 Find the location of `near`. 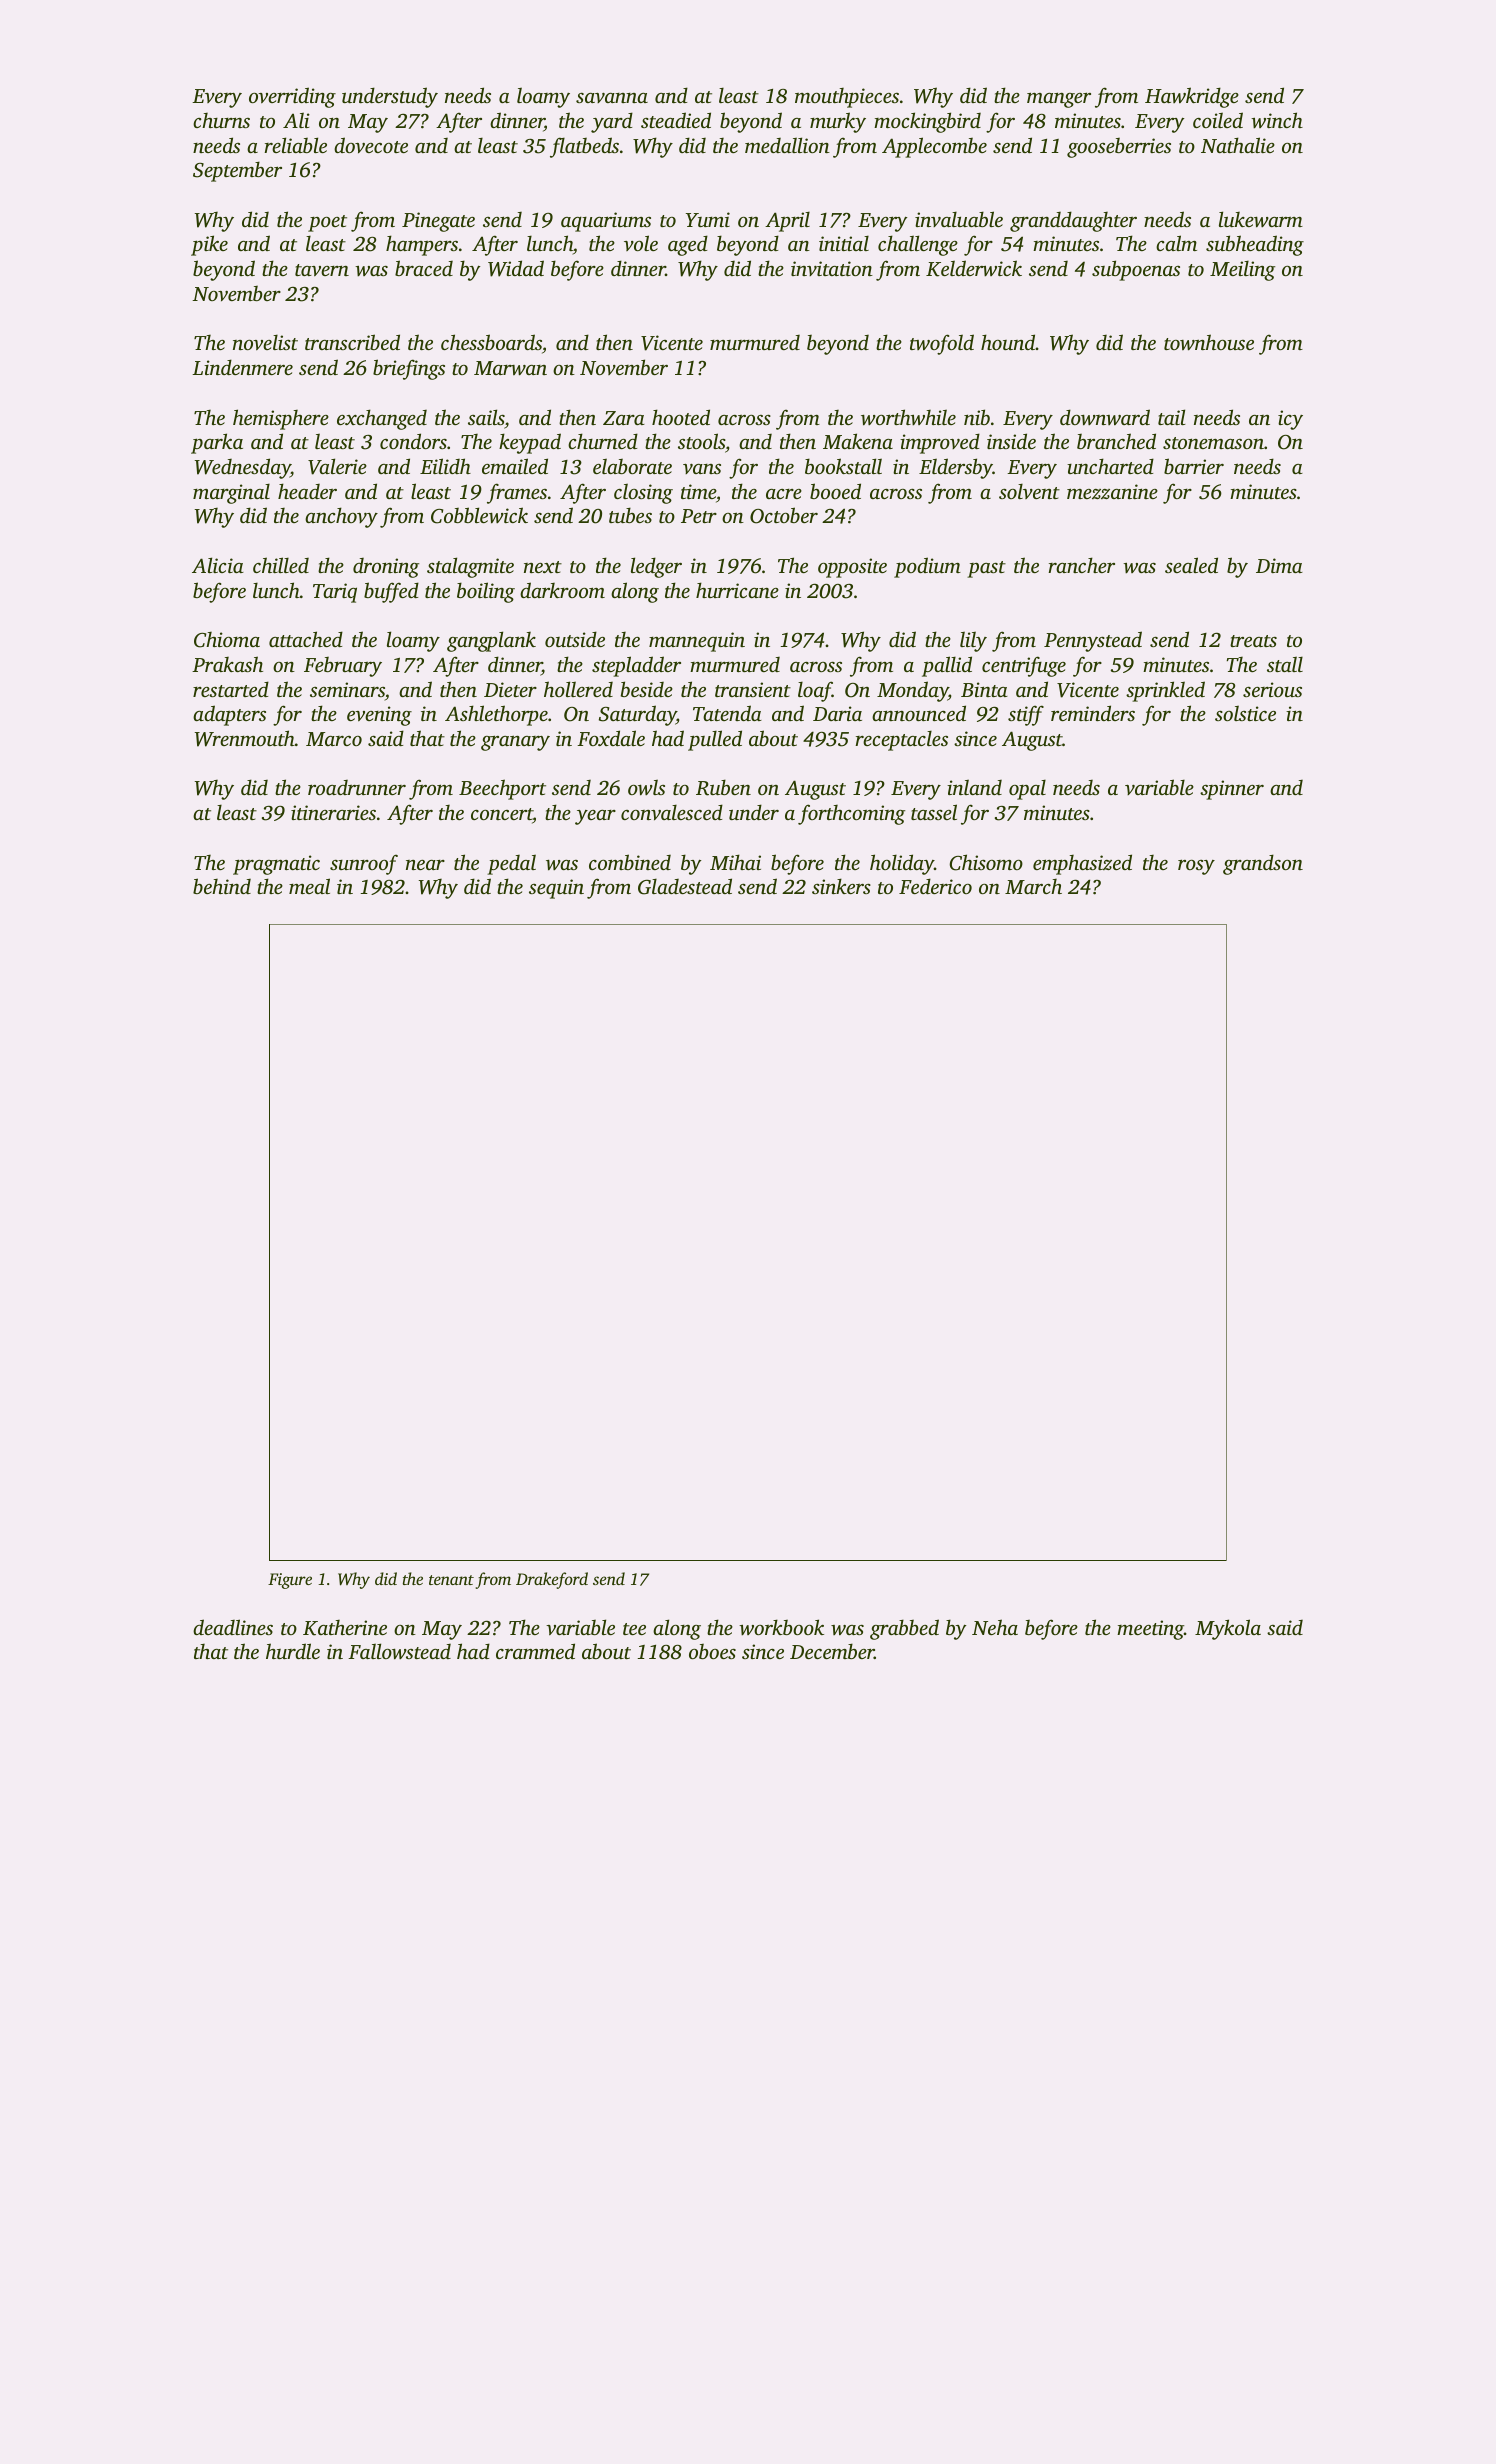

near is located at coordinates (425, 865).
